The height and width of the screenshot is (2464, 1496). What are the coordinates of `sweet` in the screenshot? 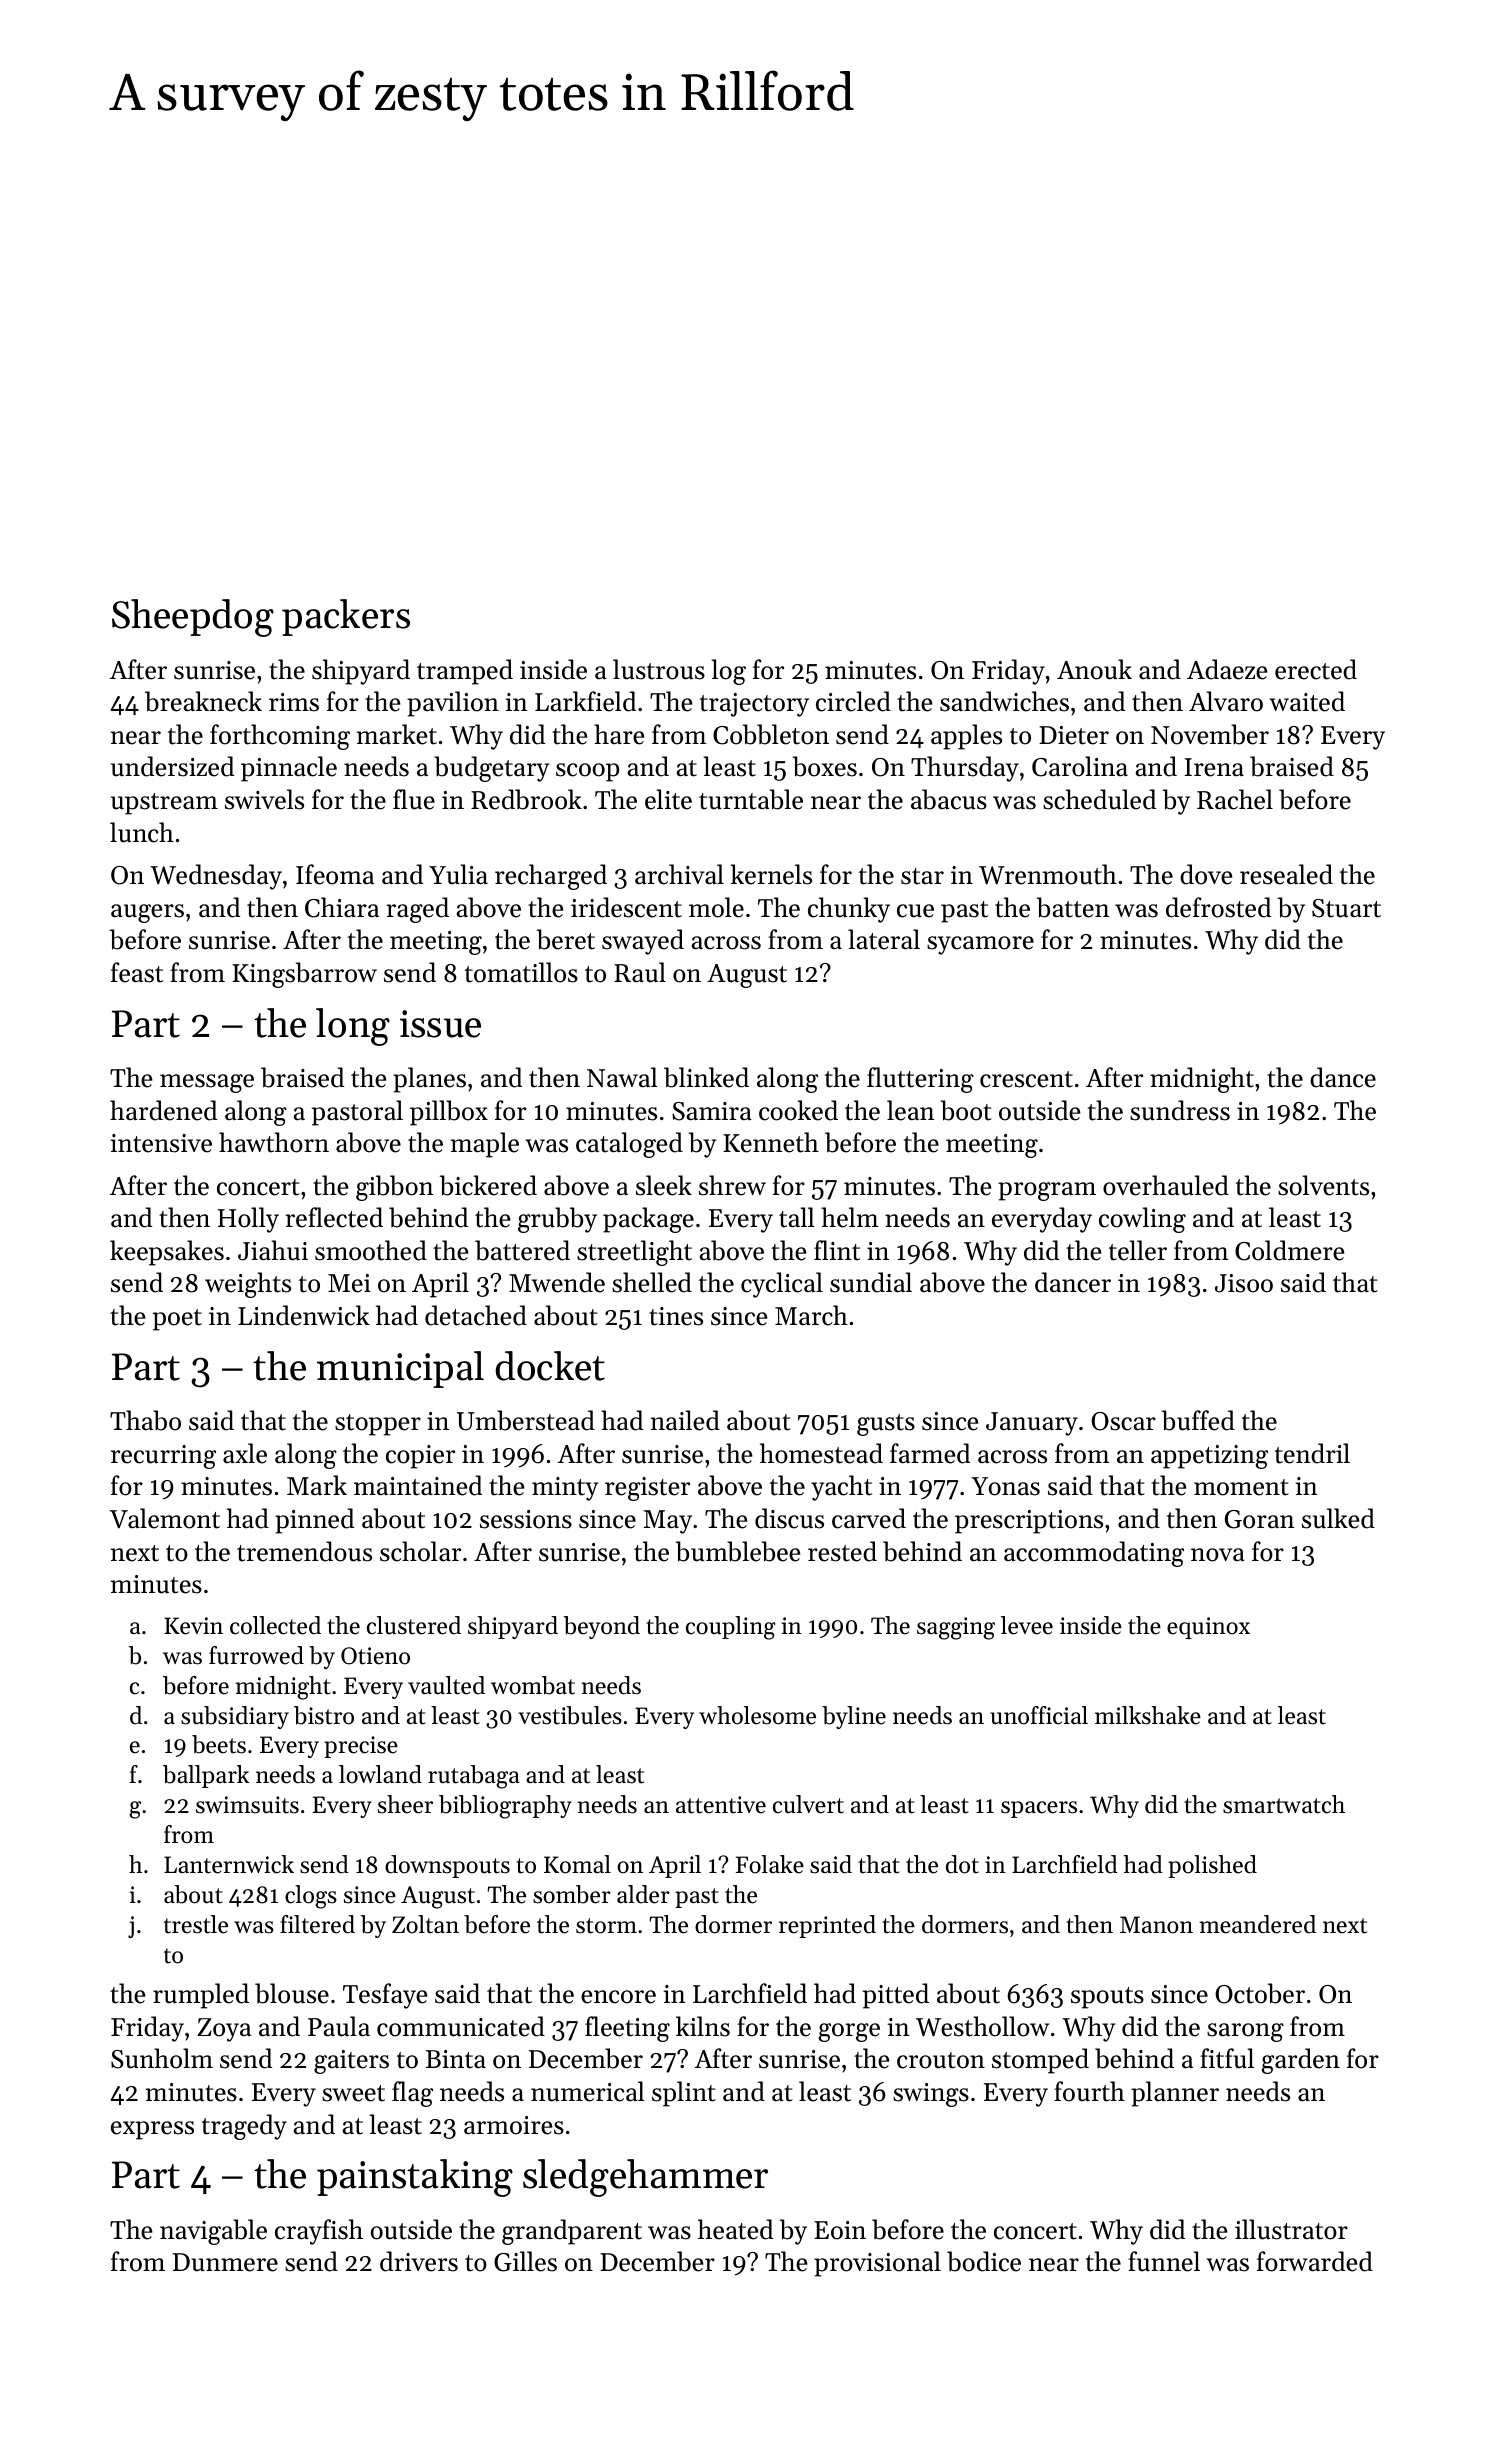 It's located at (353, 2093).
